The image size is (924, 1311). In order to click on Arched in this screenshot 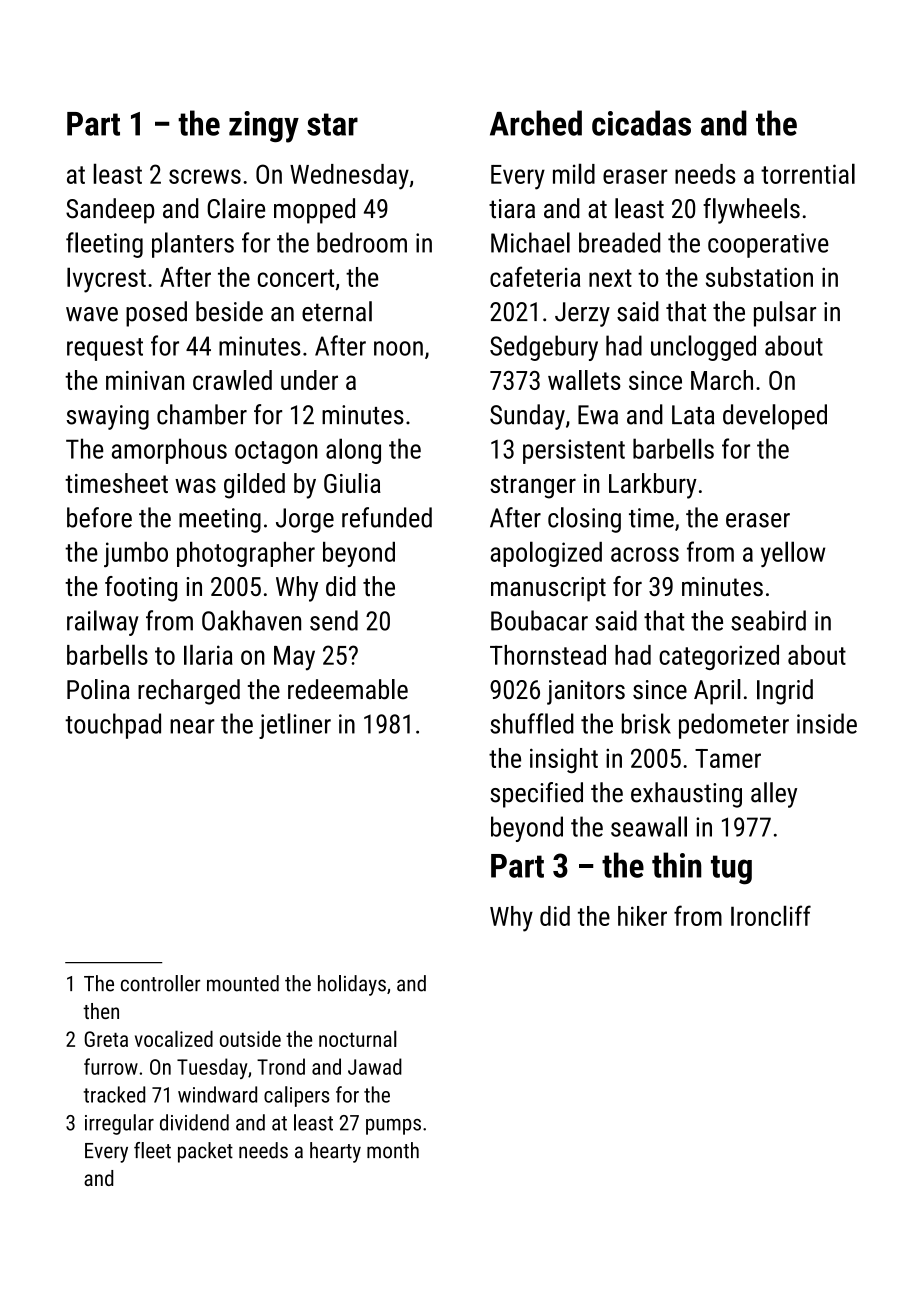, I will do `click(536, 123)`.
